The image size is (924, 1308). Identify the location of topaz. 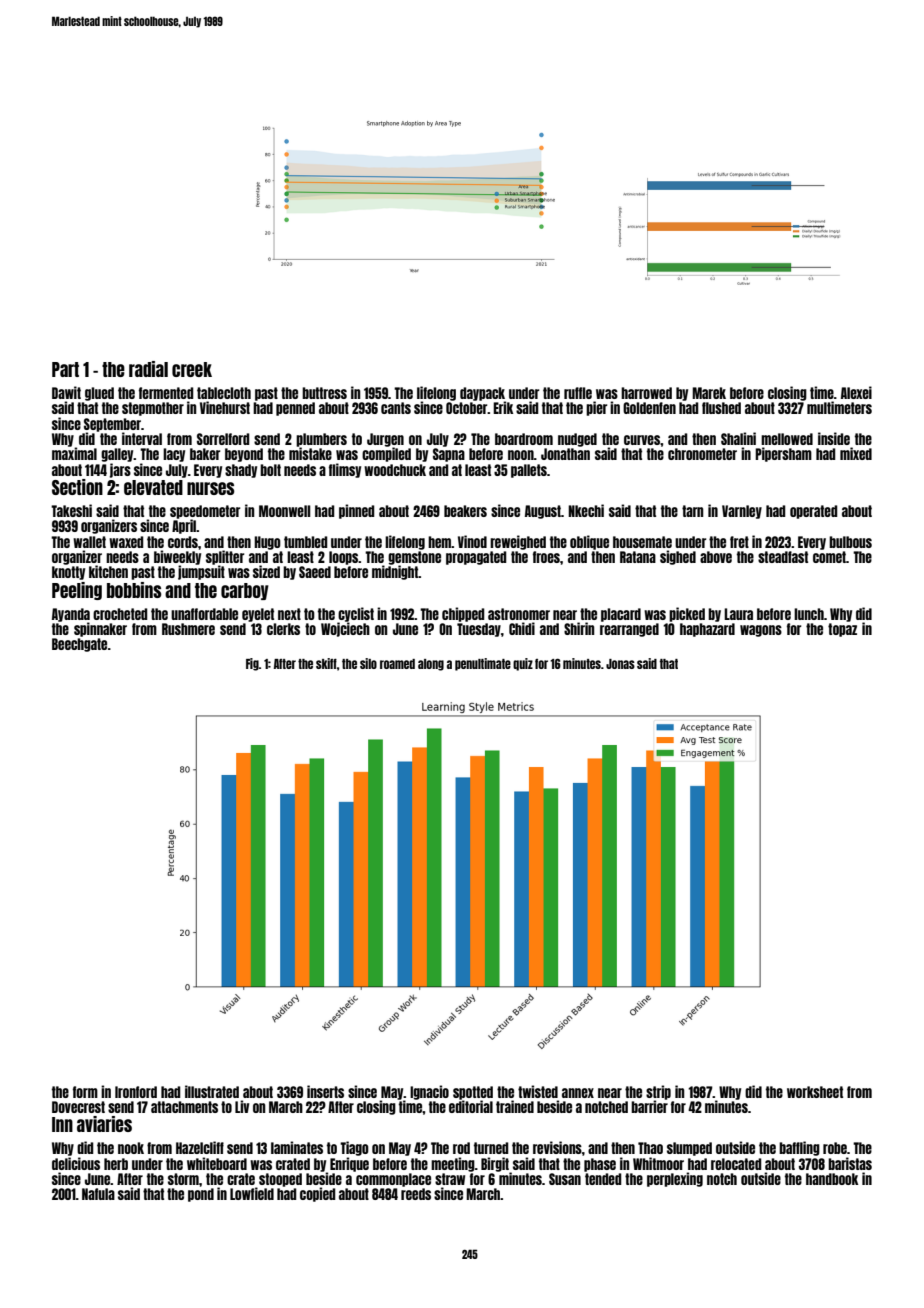
(842, 630).
